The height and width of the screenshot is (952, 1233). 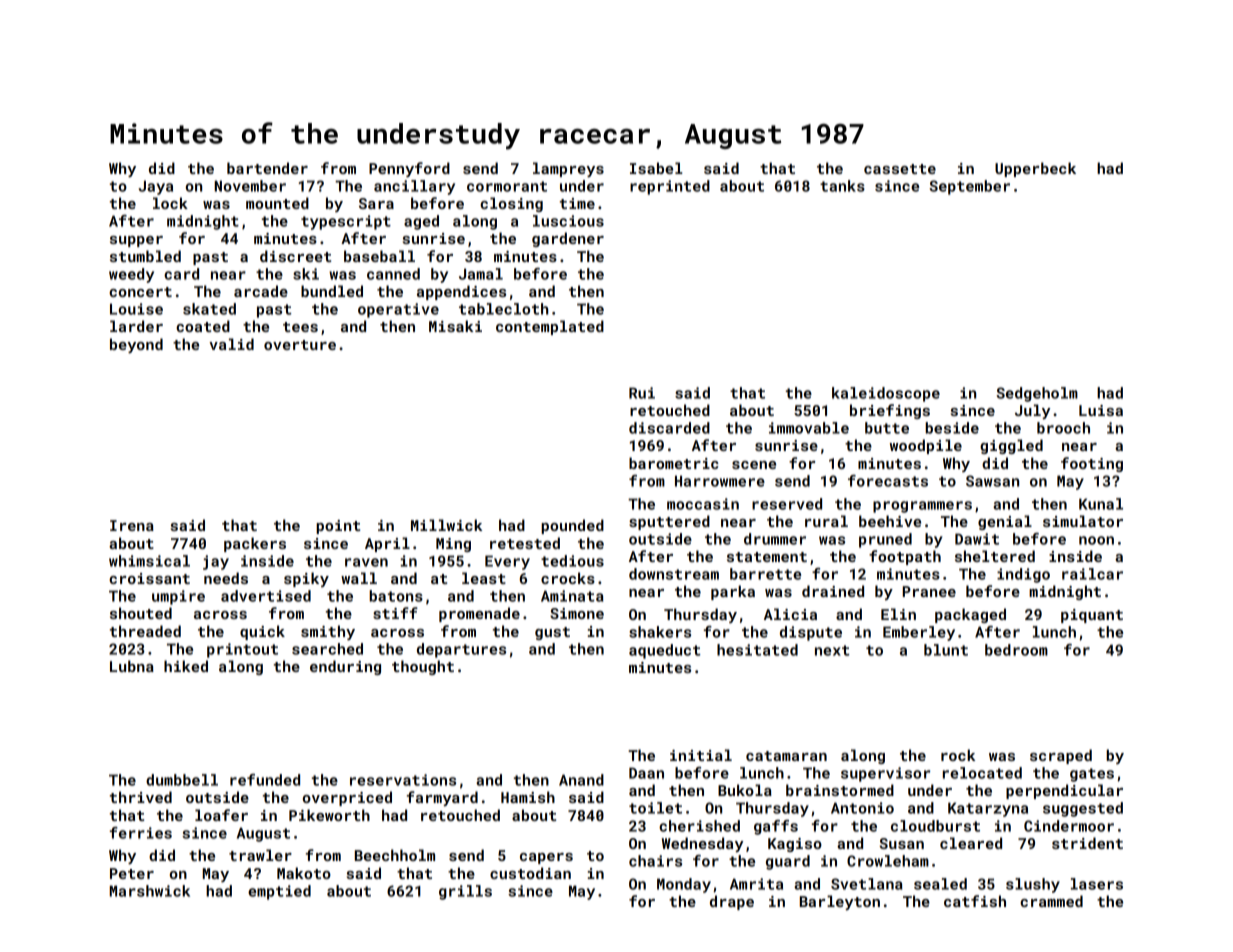 What do you see at coordinates (982, 773) in the screenshot?
I see `relocated` at bounding box center [982, 773].
